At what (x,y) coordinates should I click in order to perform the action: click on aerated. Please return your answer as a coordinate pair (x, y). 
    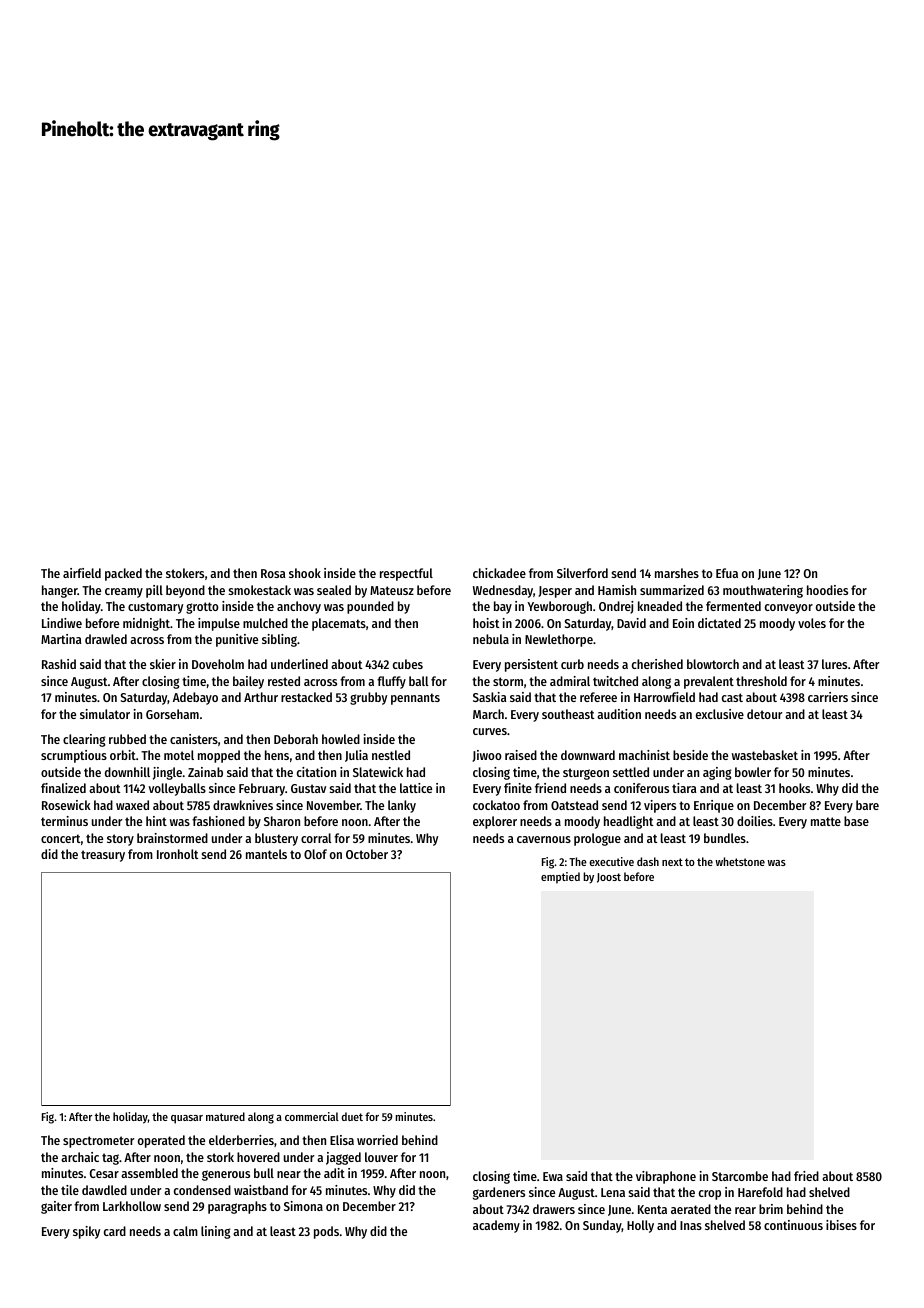
    Looking at the image, I should click on (691, 1209).
